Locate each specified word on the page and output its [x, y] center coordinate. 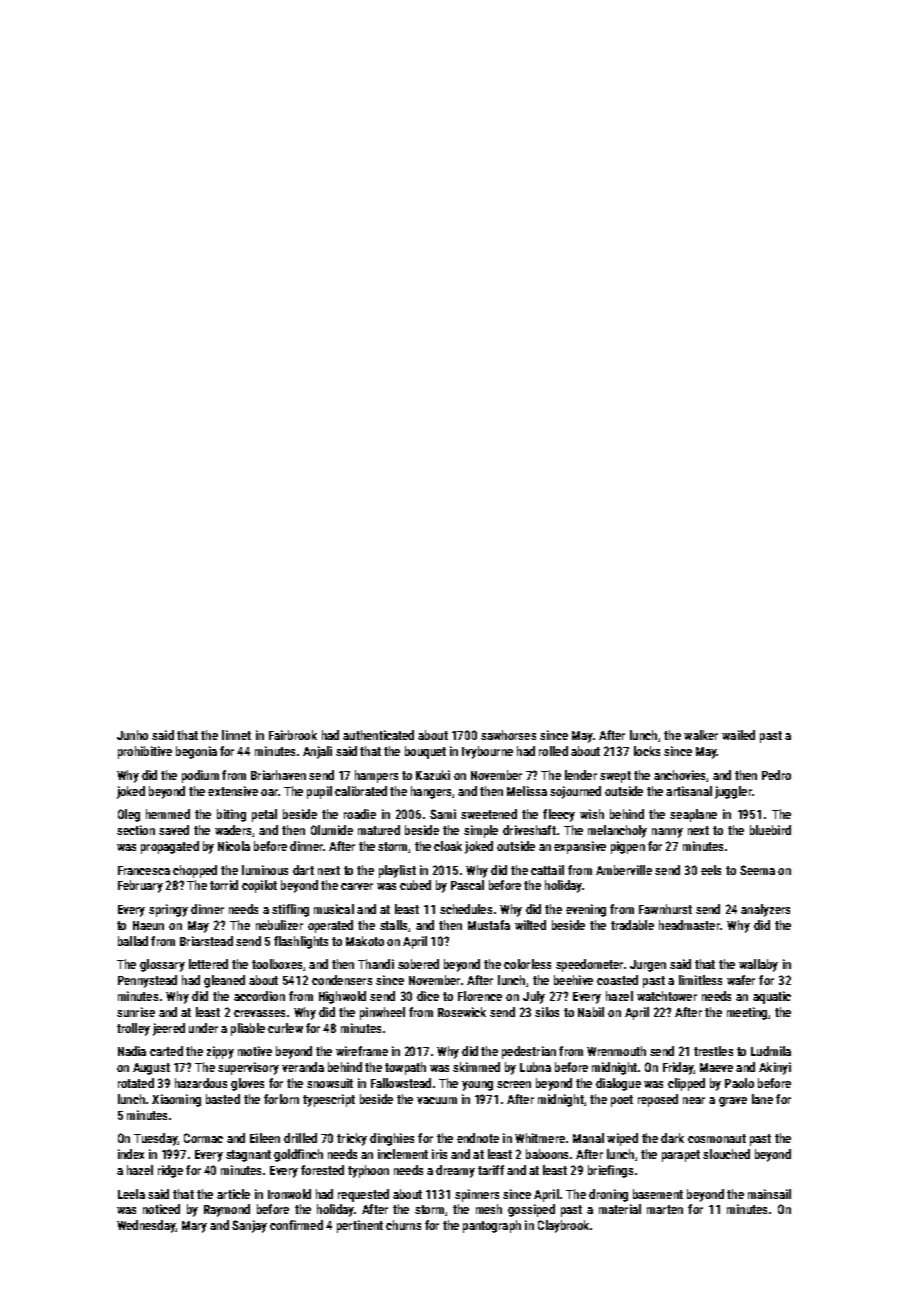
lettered [208, 964]
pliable [248, 1029]
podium [200, 776]
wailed [738, 735]
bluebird [770, 830]
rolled [553, 751]
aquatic [772, 997]
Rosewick [462, 1012]
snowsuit [330, 1083]
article [233, 1194]
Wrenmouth [616, 1051]
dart [303, 870]
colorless [527, 964]
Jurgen [648, 966]
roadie [360, 814]
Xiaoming [176, 1100]
